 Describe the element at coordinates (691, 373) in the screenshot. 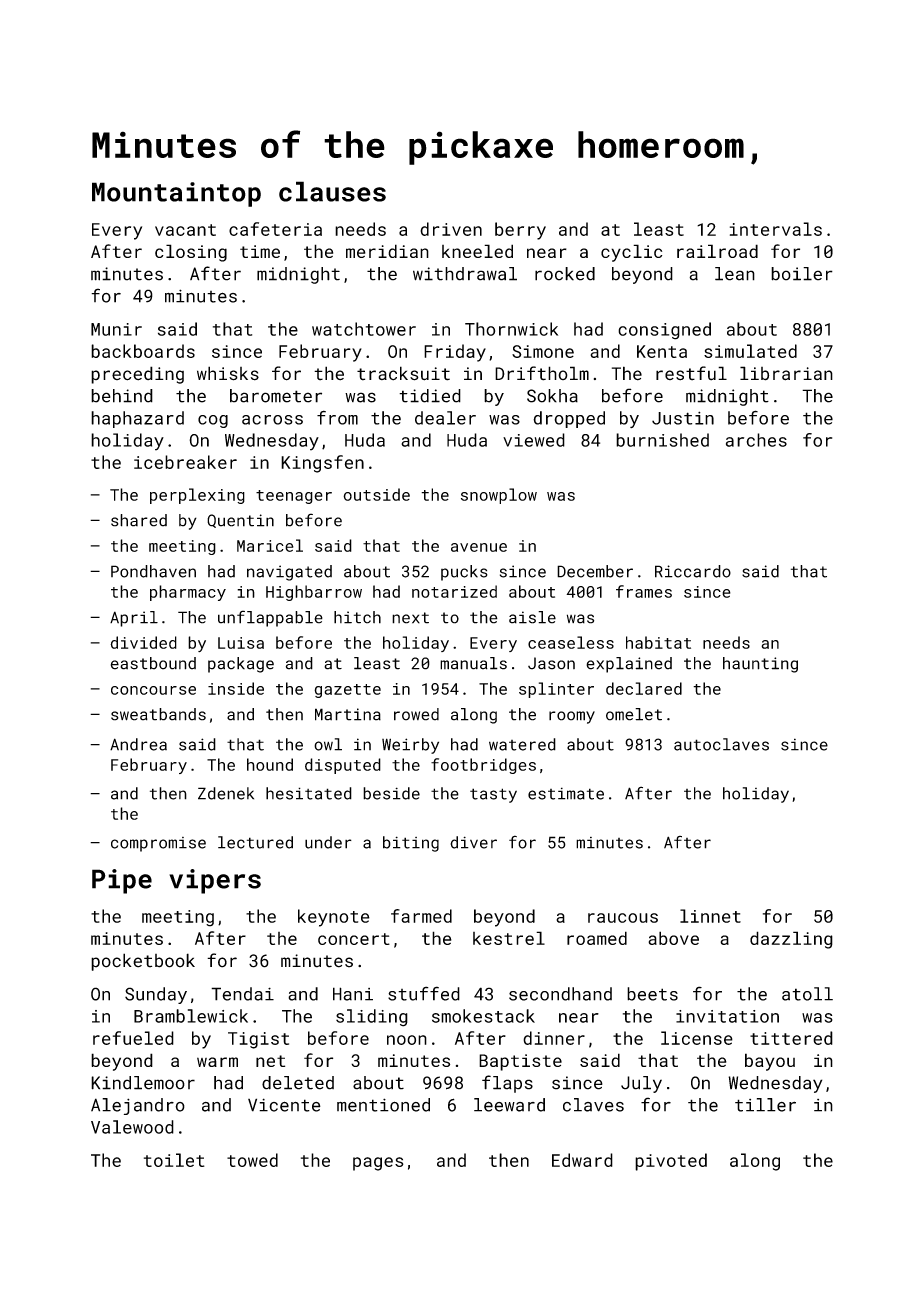

I see `restful` at that location.
